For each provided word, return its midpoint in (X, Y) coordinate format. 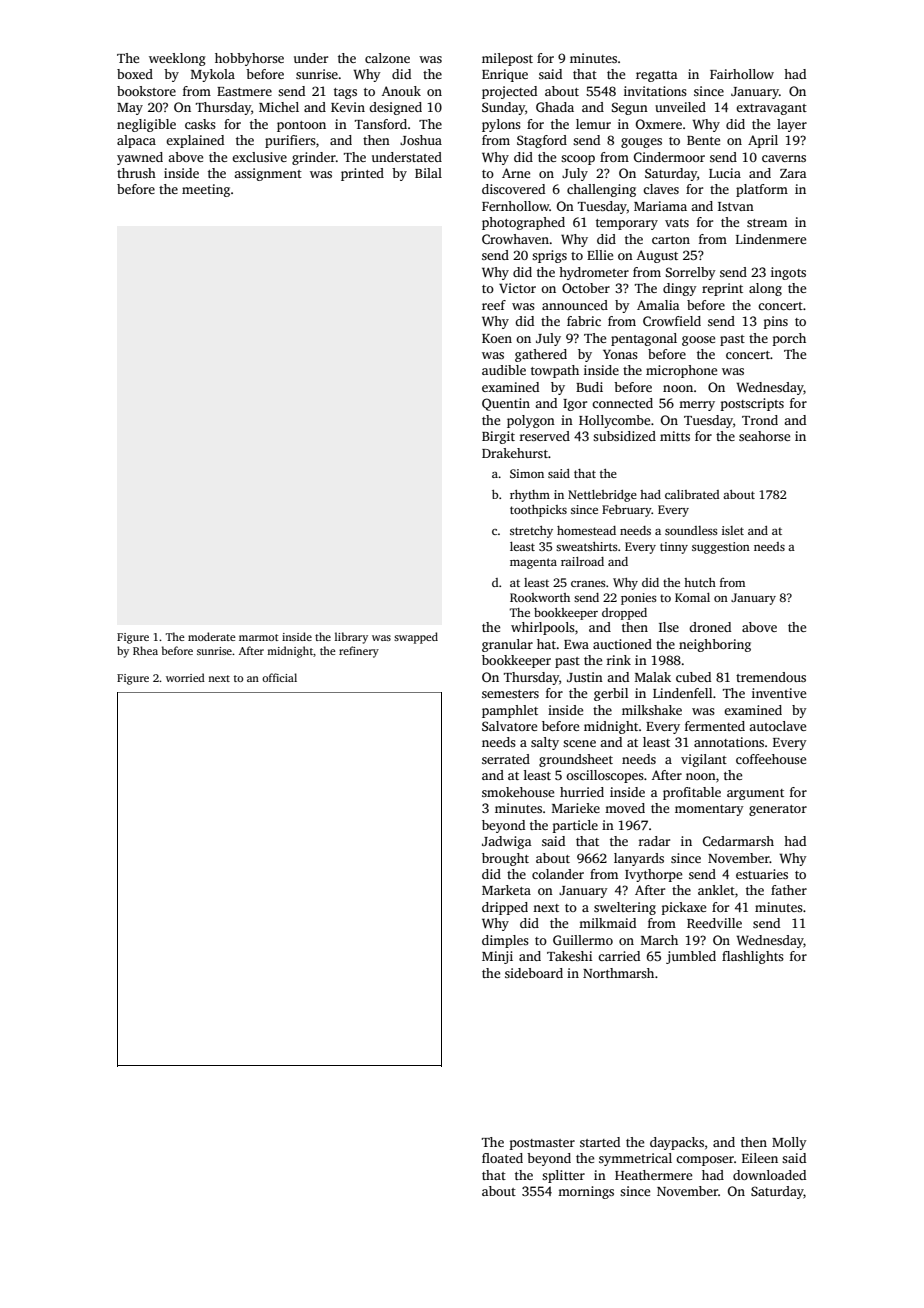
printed (362, 174)
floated (502, 1158)
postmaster (542, 1144)
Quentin (506, 404)
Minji (497, 957)
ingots (788, 273)
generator (778, 810)
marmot (259, 637)
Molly (789, 1143)
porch (789, 339)
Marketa (506, 890)
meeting (206, 190)
